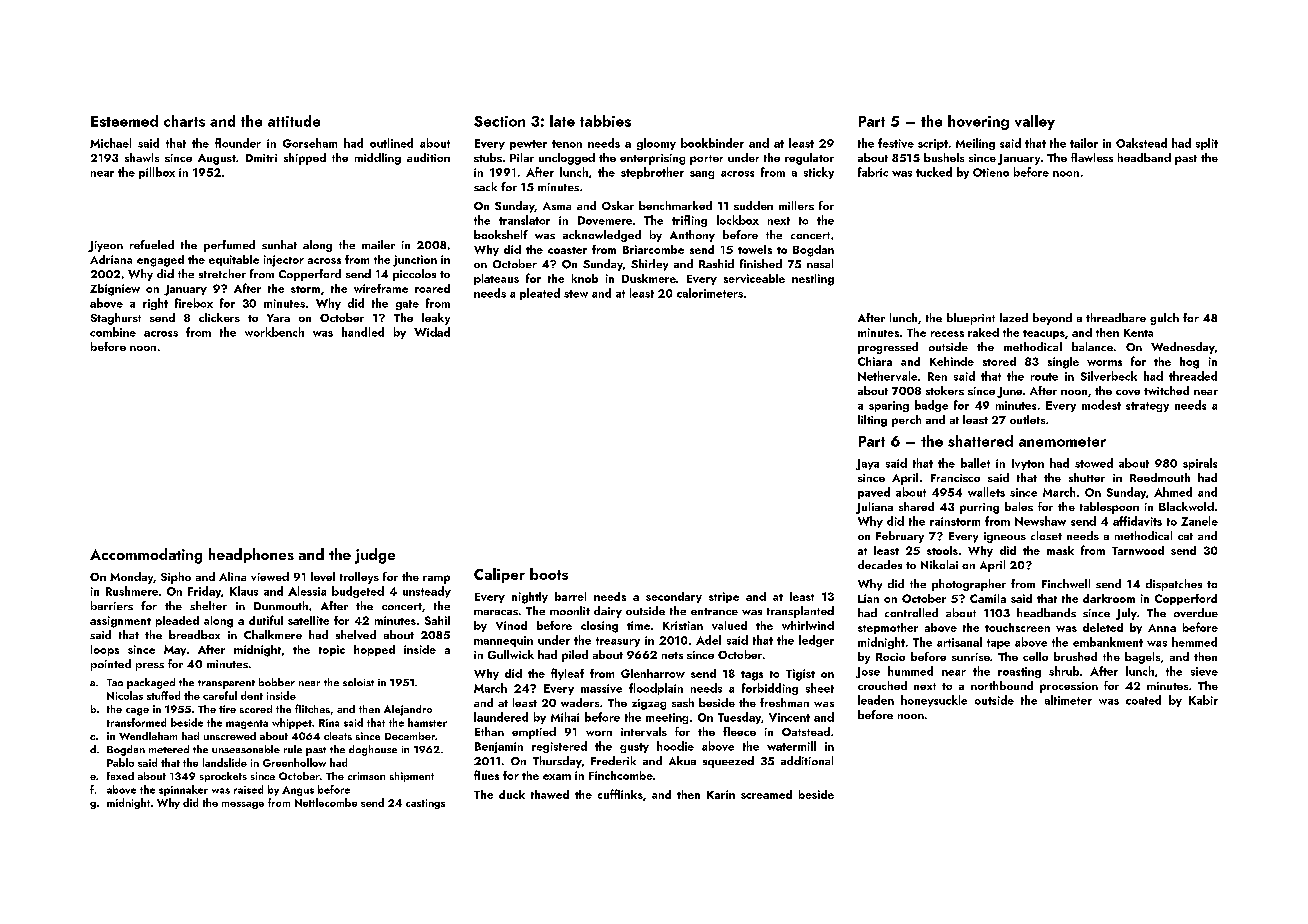 This screenshot has width=1308, height=924. I want to click on Otieno, so click(991, 172).
